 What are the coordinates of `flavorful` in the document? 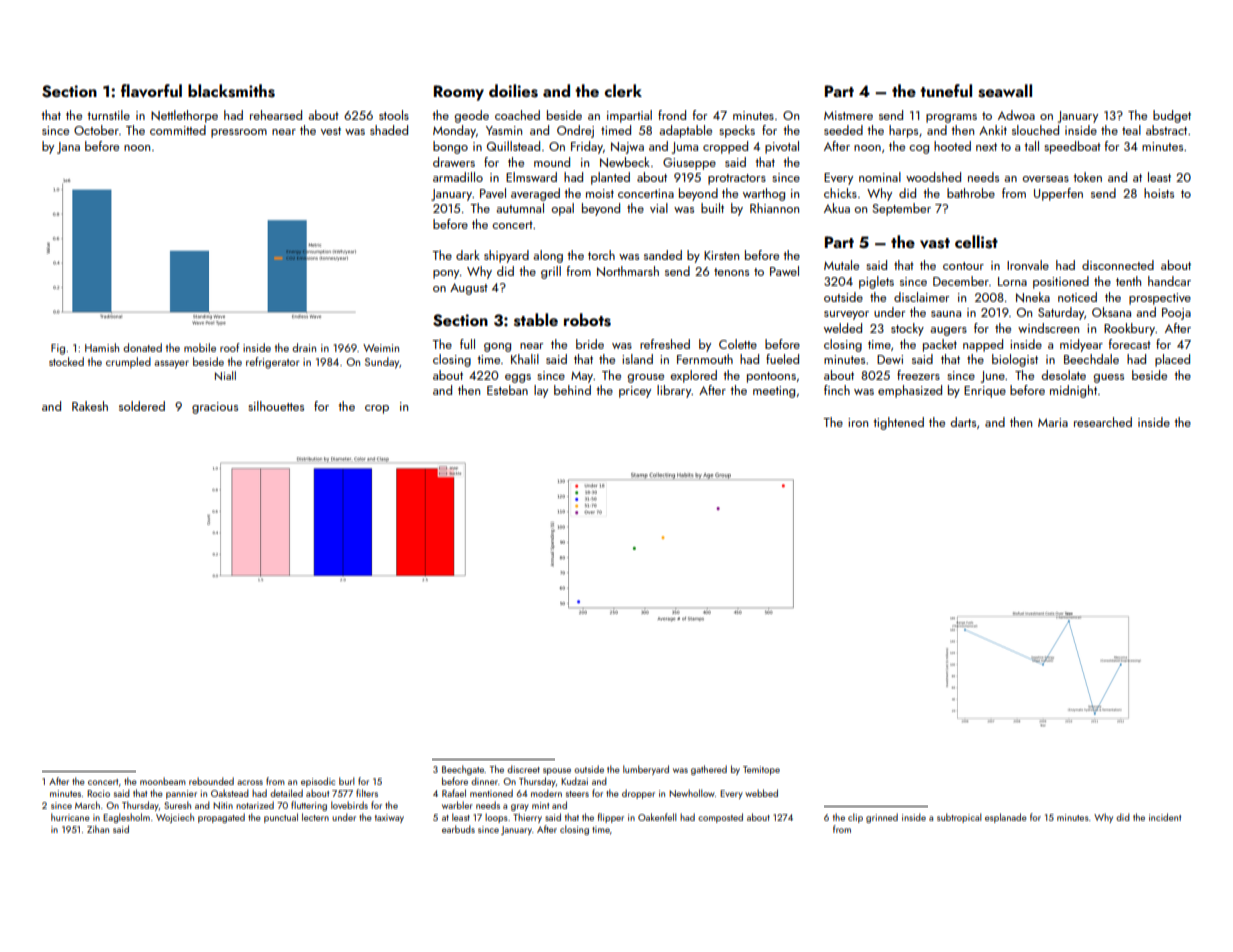 It's located at (151, 91).
